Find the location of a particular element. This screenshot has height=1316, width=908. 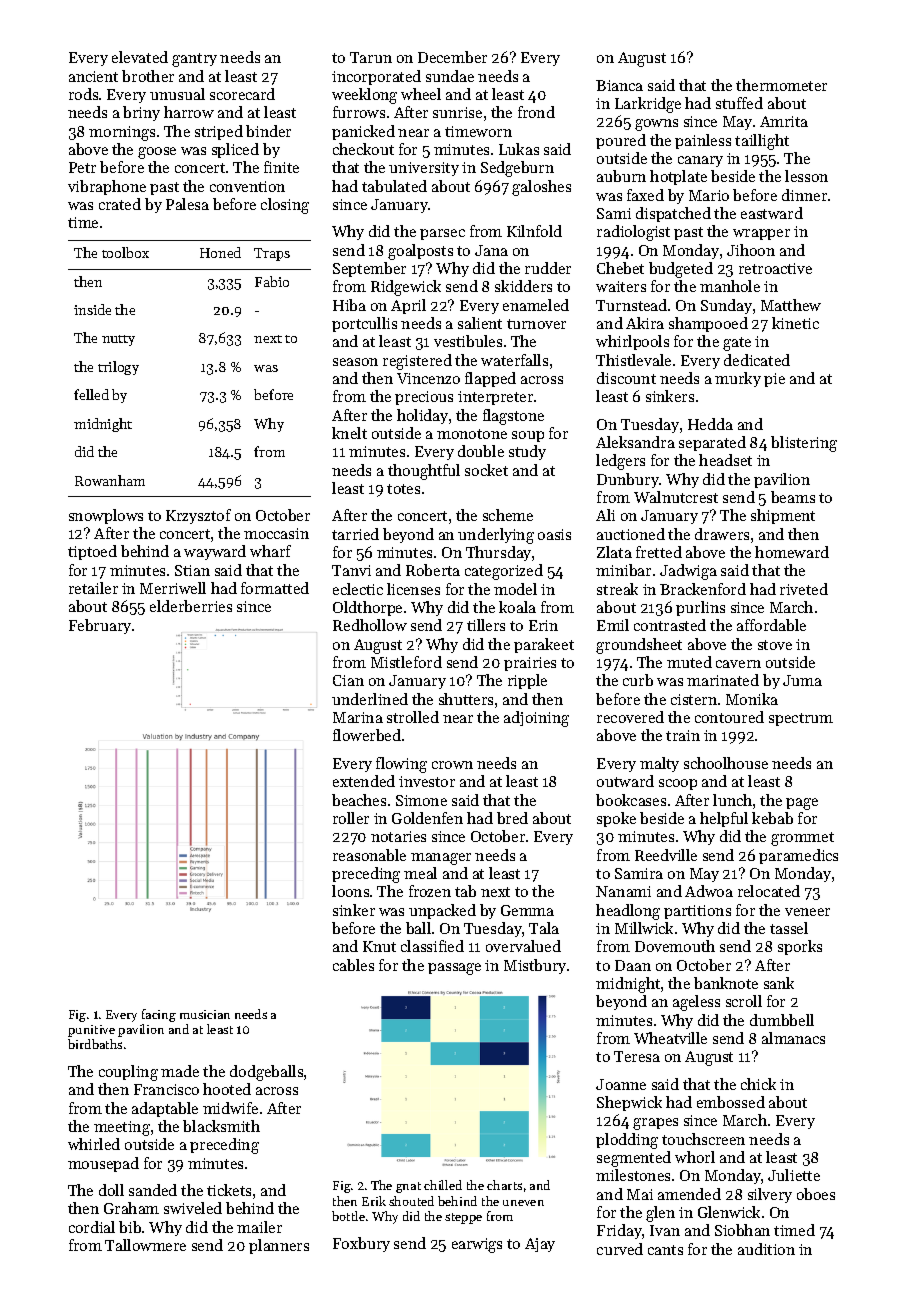

Larkridge is located at coordinates (648, 105).
